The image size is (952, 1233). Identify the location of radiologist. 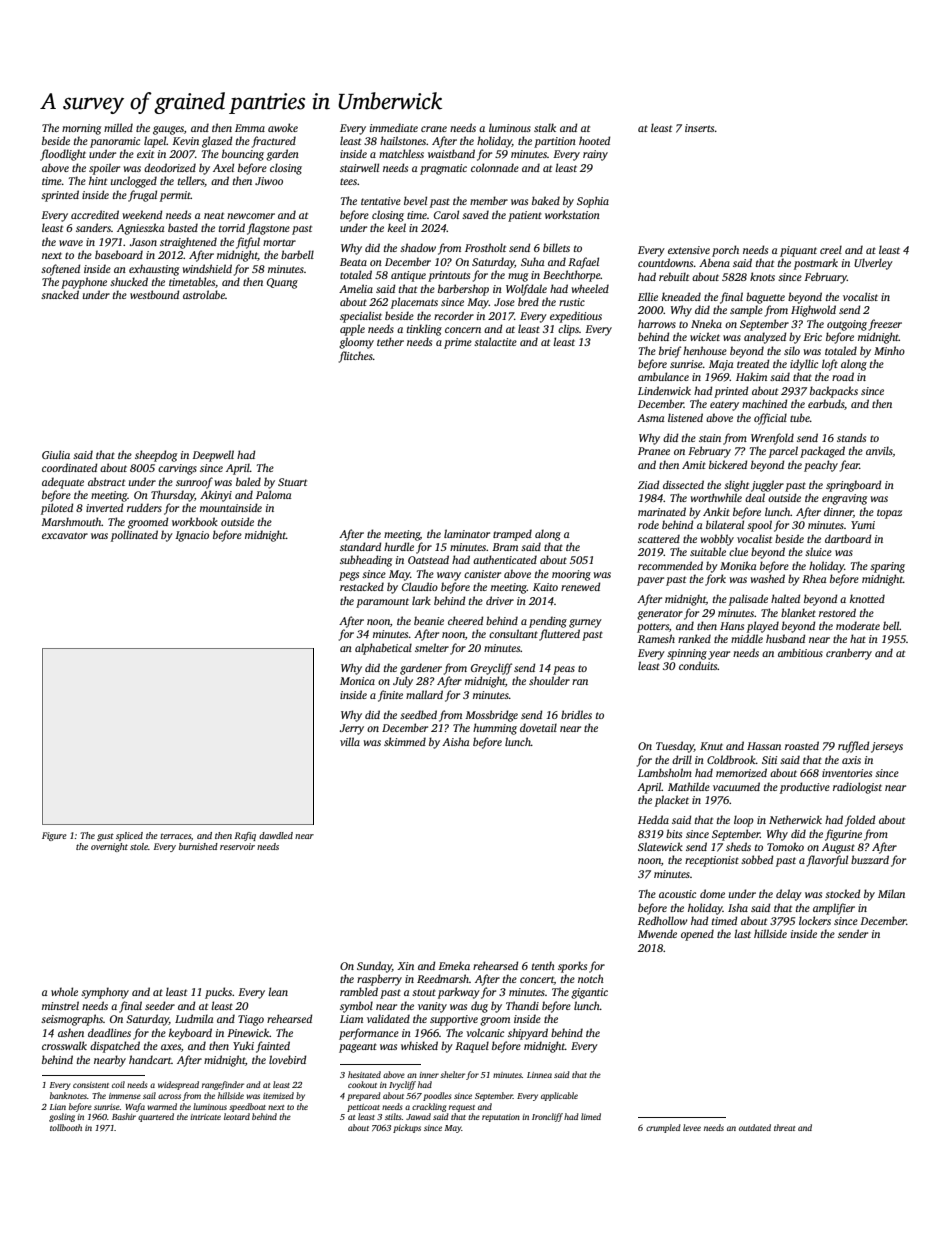
(857, 788).
